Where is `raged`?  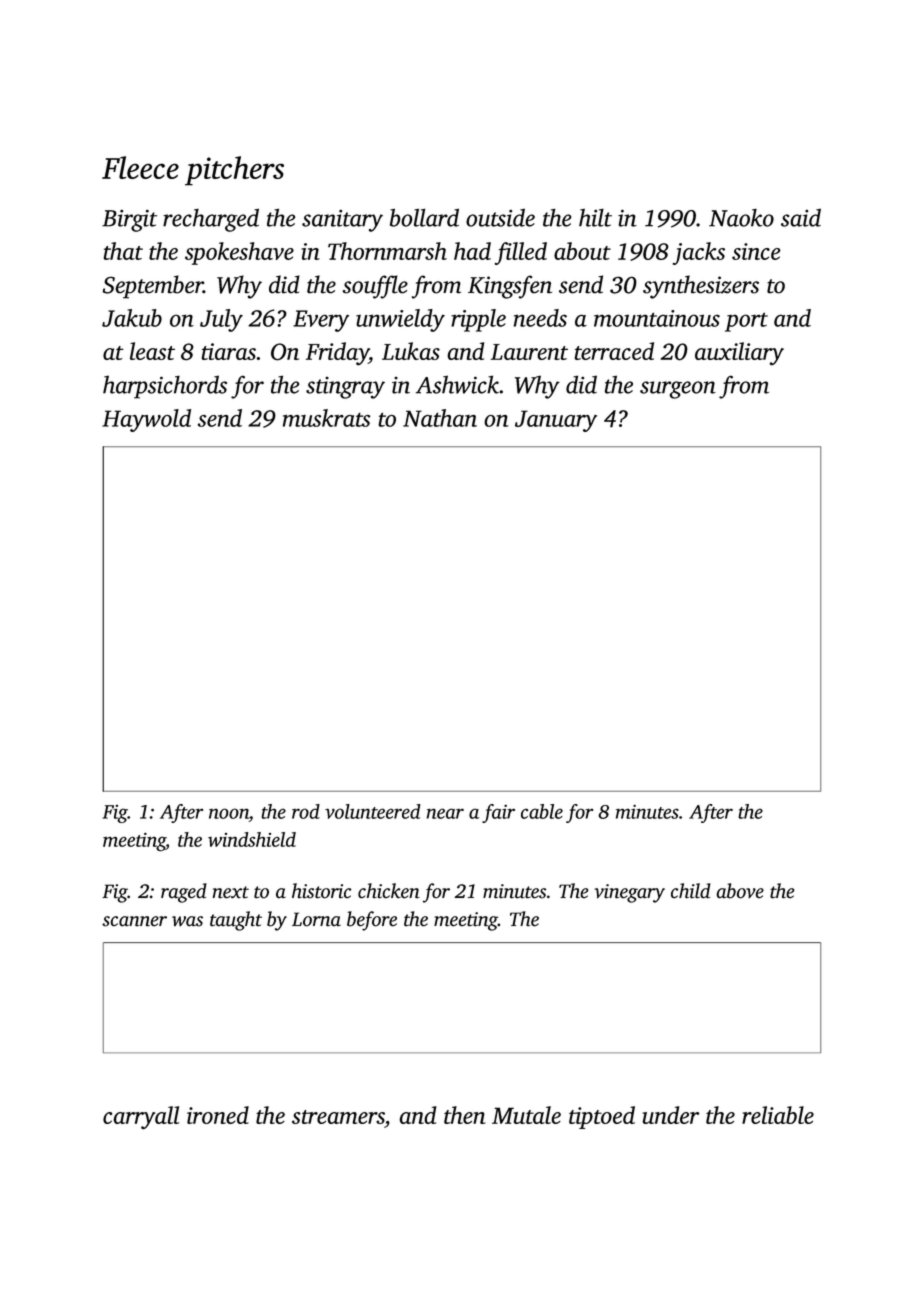 raged is located at coordinates (184, 893).
